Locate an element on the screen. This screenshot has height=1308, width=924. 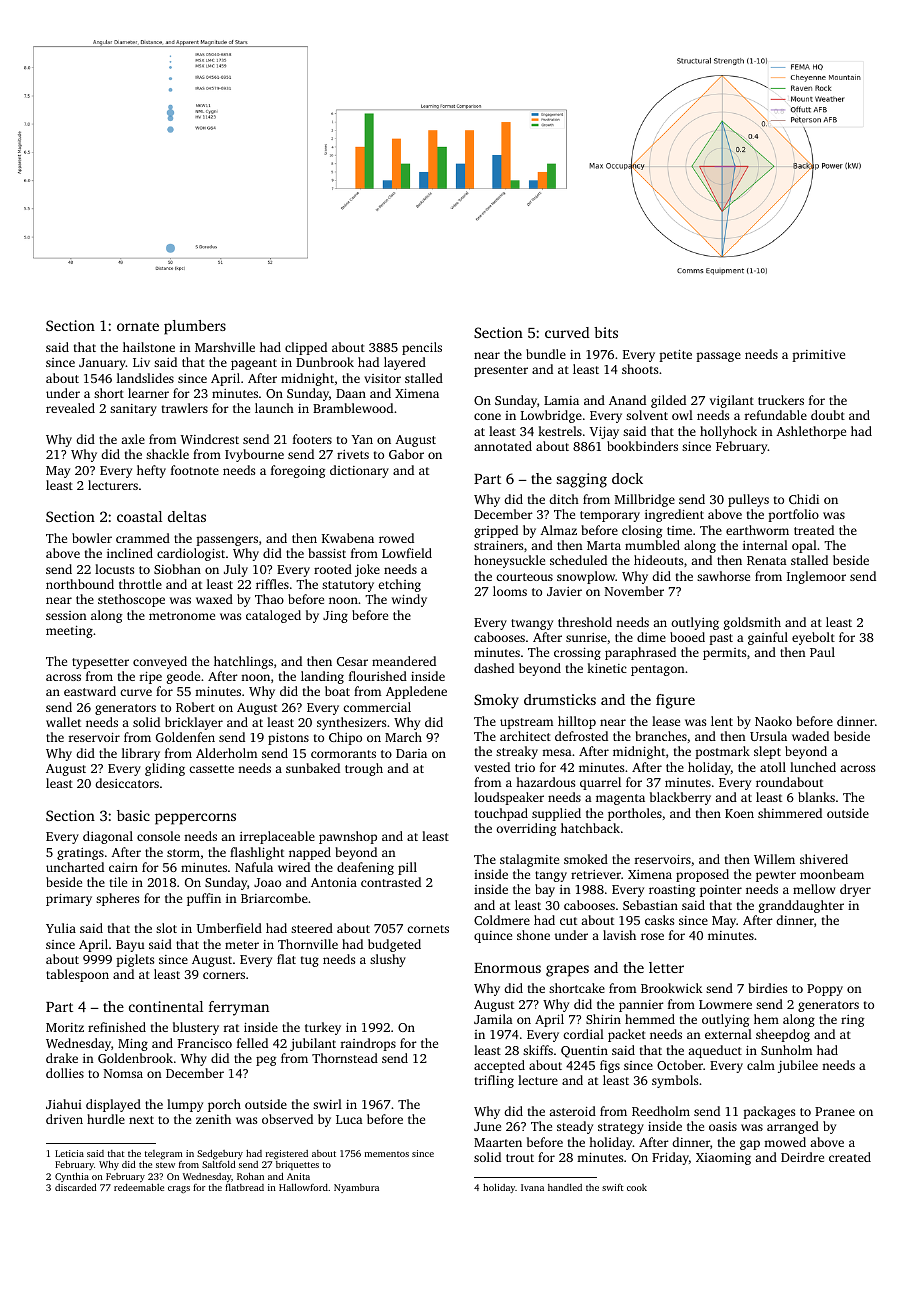
supplied is located at coordinates (556, 814).
